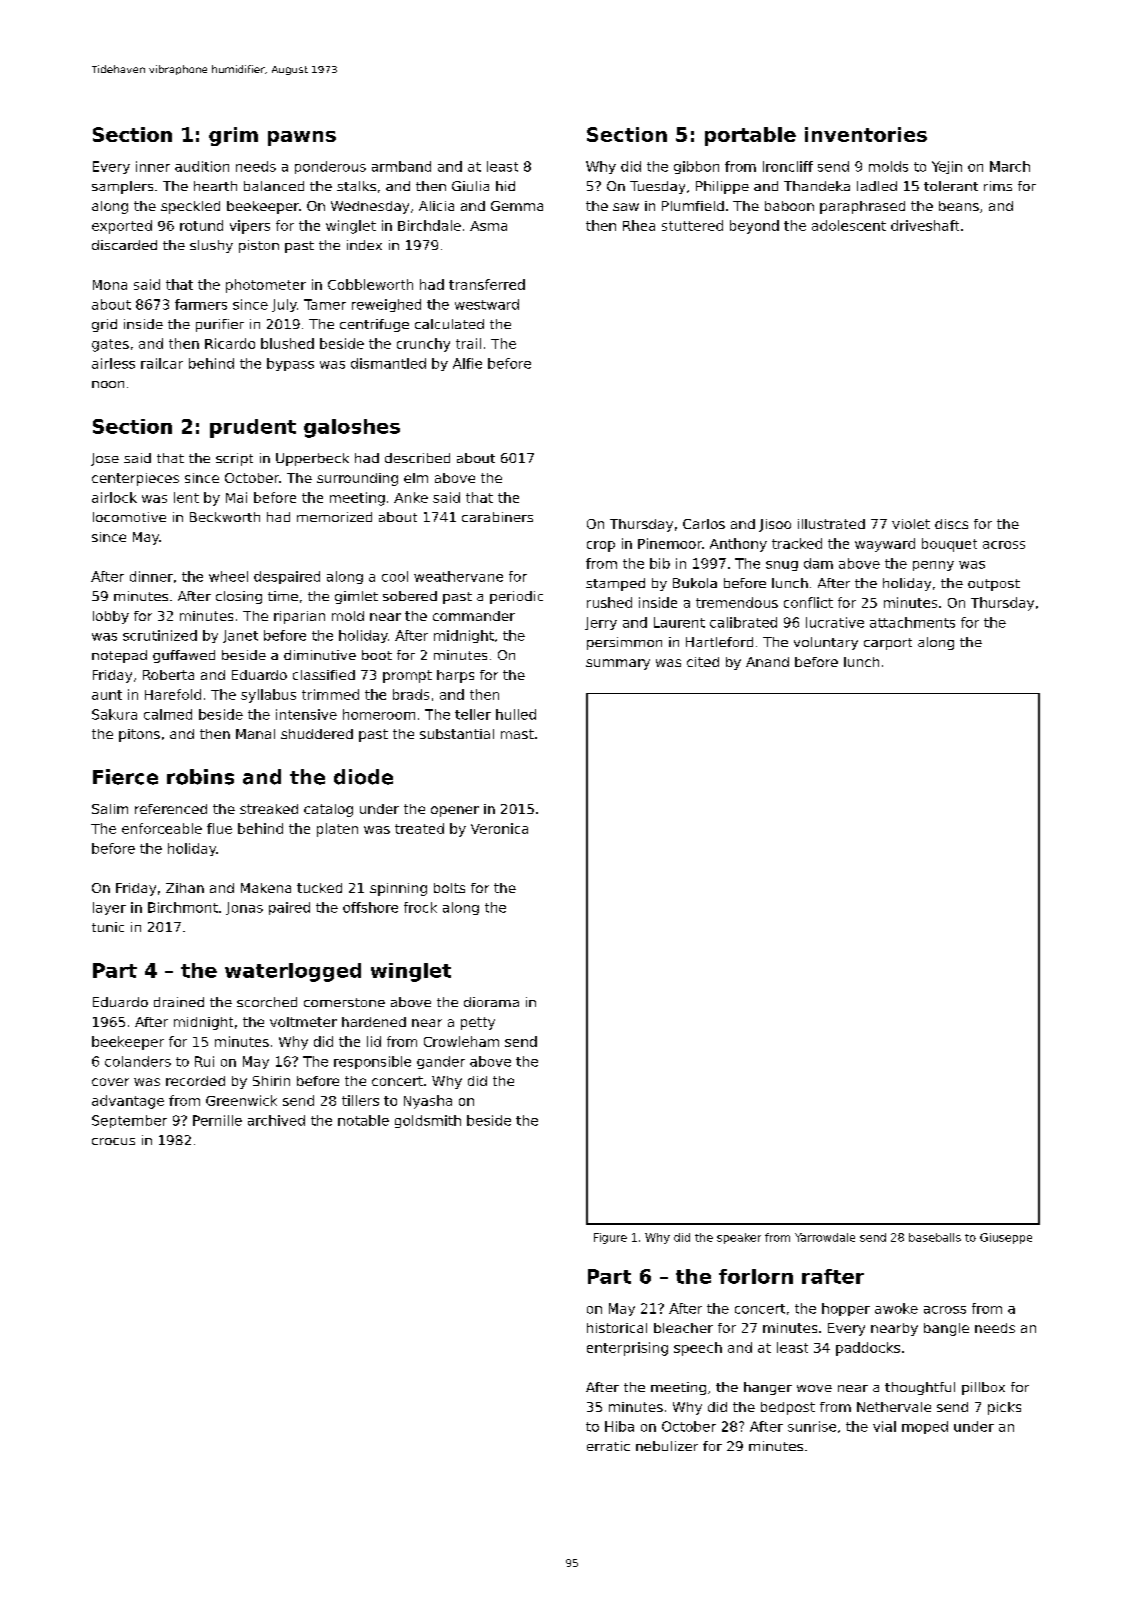  Describe the element at coordinates (619, 1426) in the screenshot. I see `Hiba` at that location.
